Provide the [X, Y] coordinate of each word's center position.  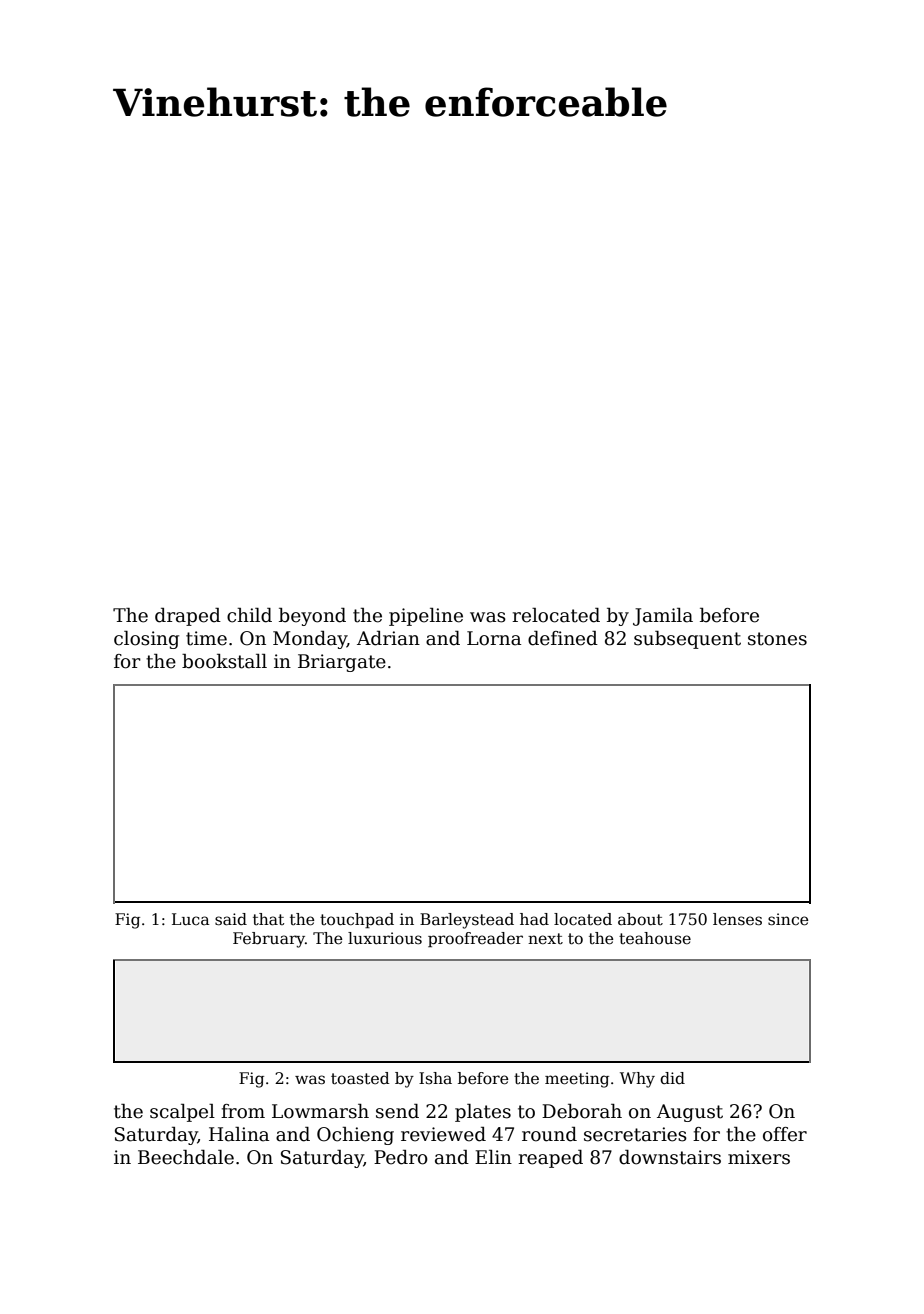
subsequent [687, 640]
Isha [435, 1078]
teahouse [655, 938]
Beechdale [186, 1157]
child [249, 615]
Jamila [663, 617]
